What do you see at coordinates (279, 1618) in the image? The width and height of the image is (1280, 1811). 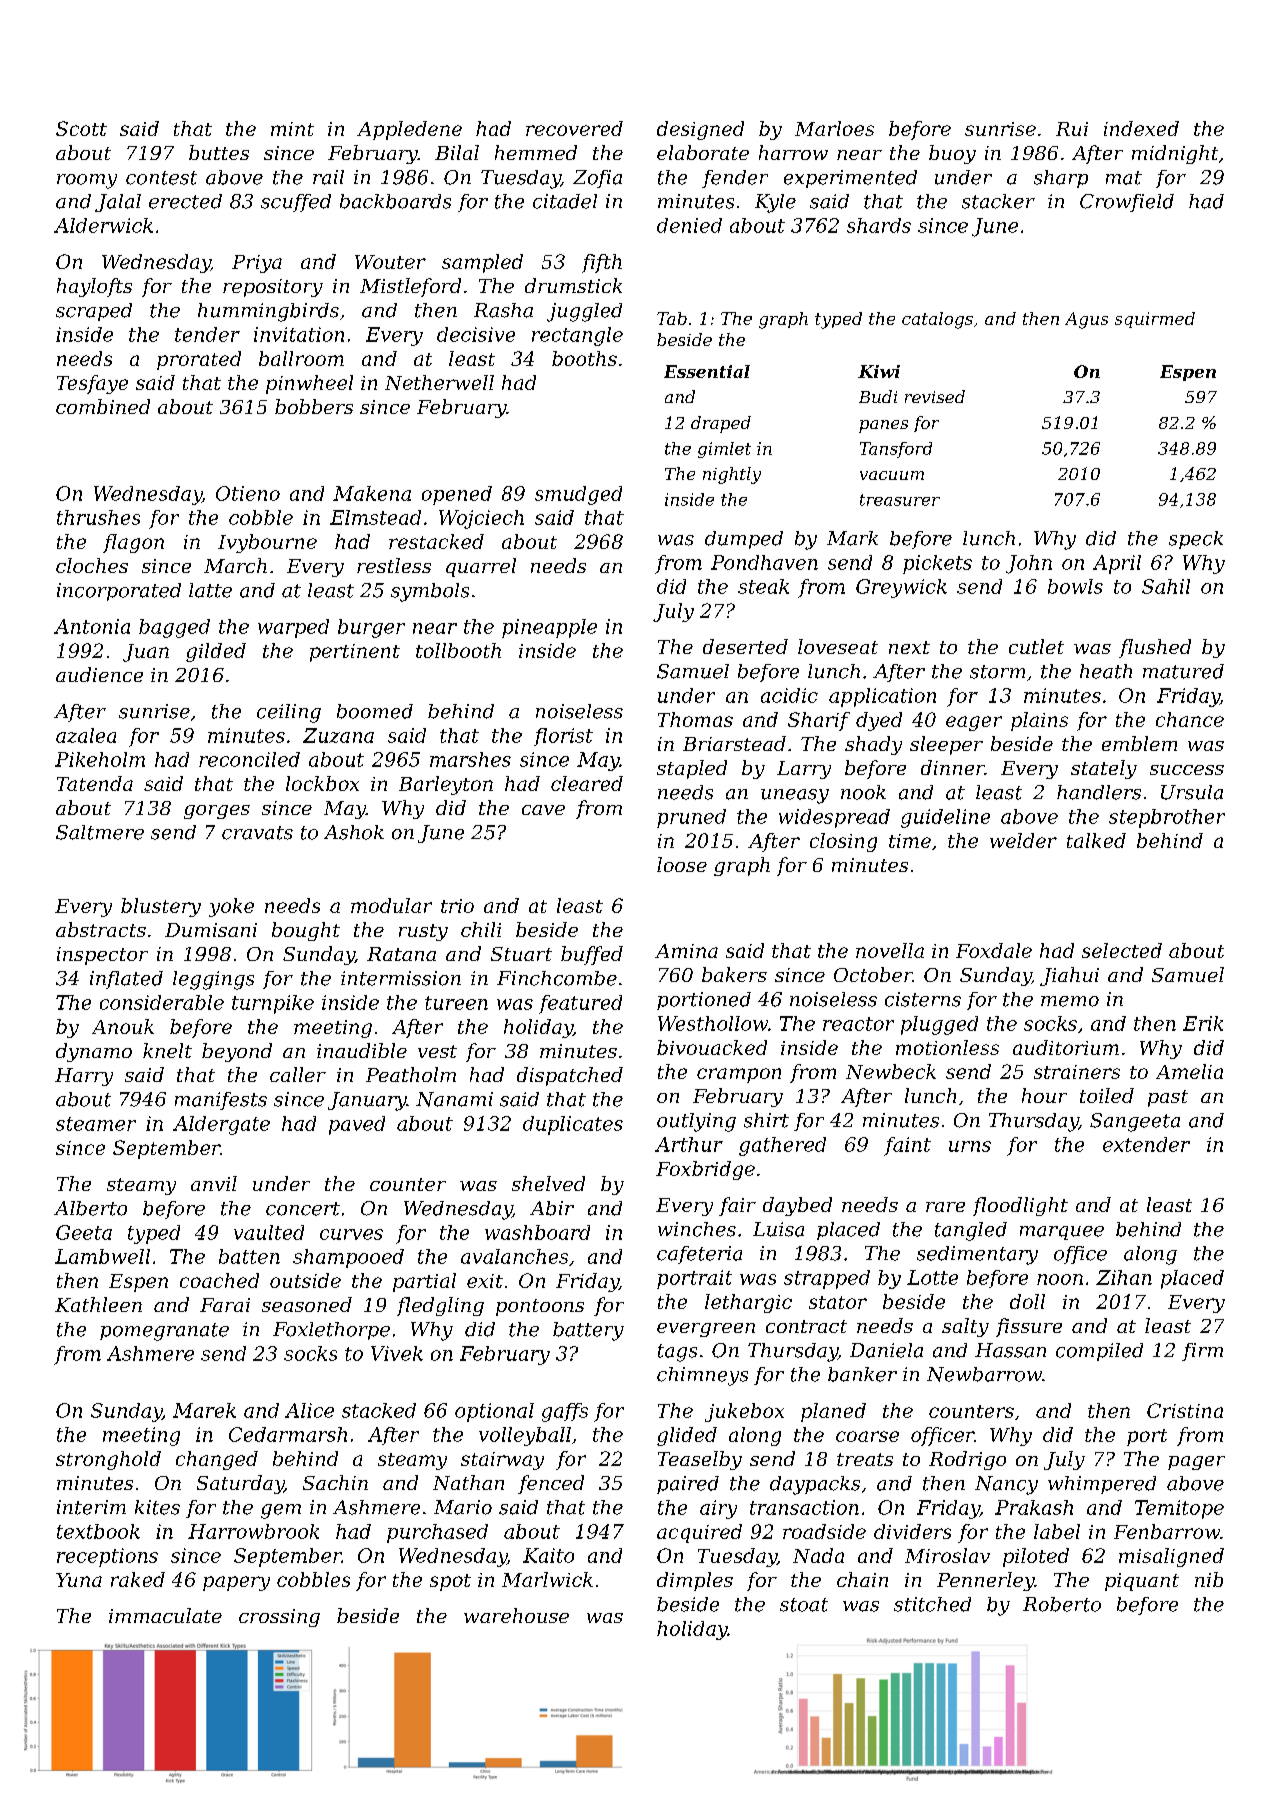 I see `crossing` at bounding box center [279, 1618].
